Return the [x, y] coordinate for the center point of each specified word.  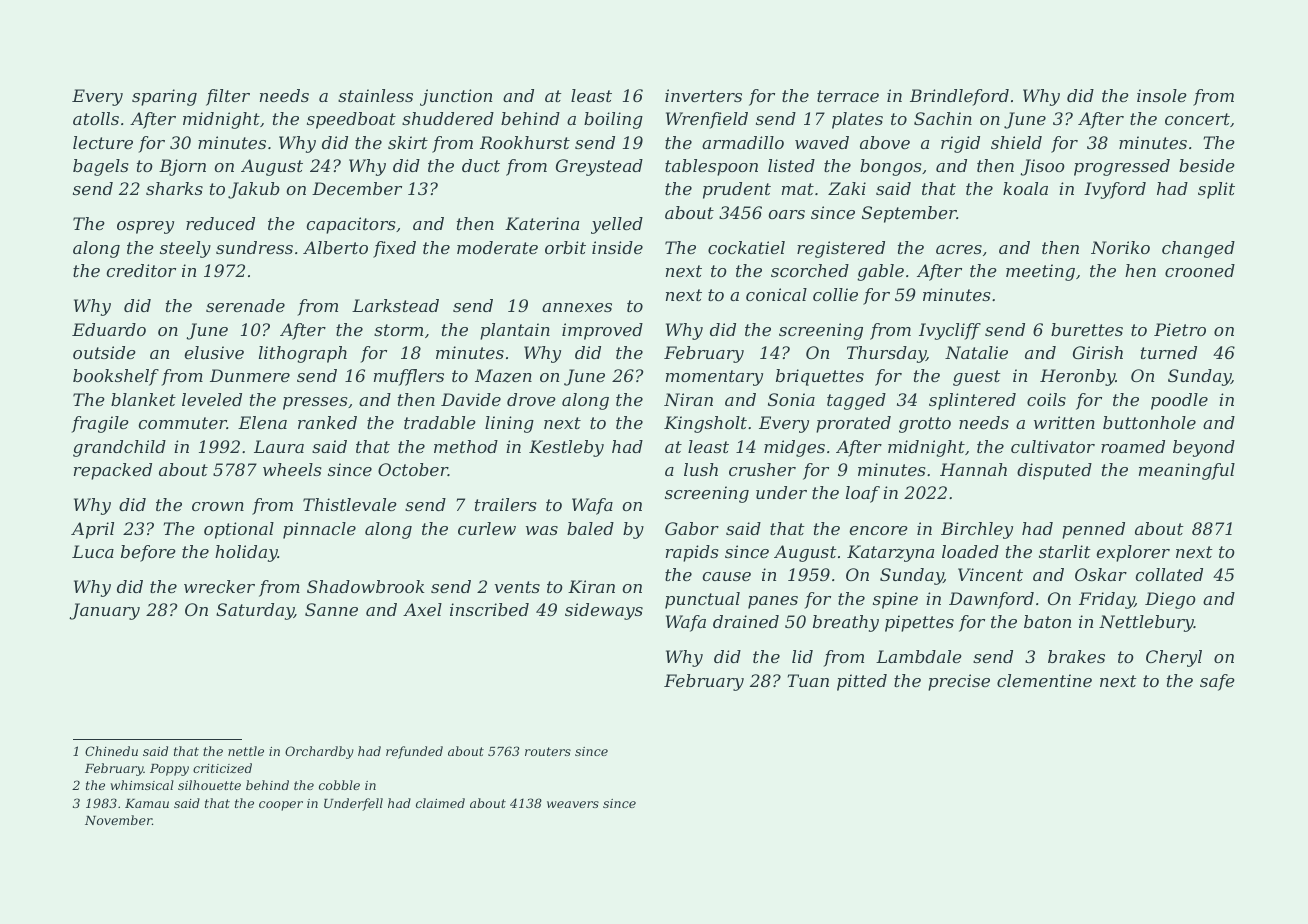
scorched [810, 270]
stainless [375, 95]
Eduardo [109, 329]
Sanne [331, 609]
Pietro [1180, 329]
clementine [1044, 680]
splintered [972, 401]
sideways [604, 611]
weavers [573, 804]
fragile [100, 424]
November [118, 820]
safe [1217, 682]
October [413, 469]
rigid [960, 144]
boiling [613, 120]
